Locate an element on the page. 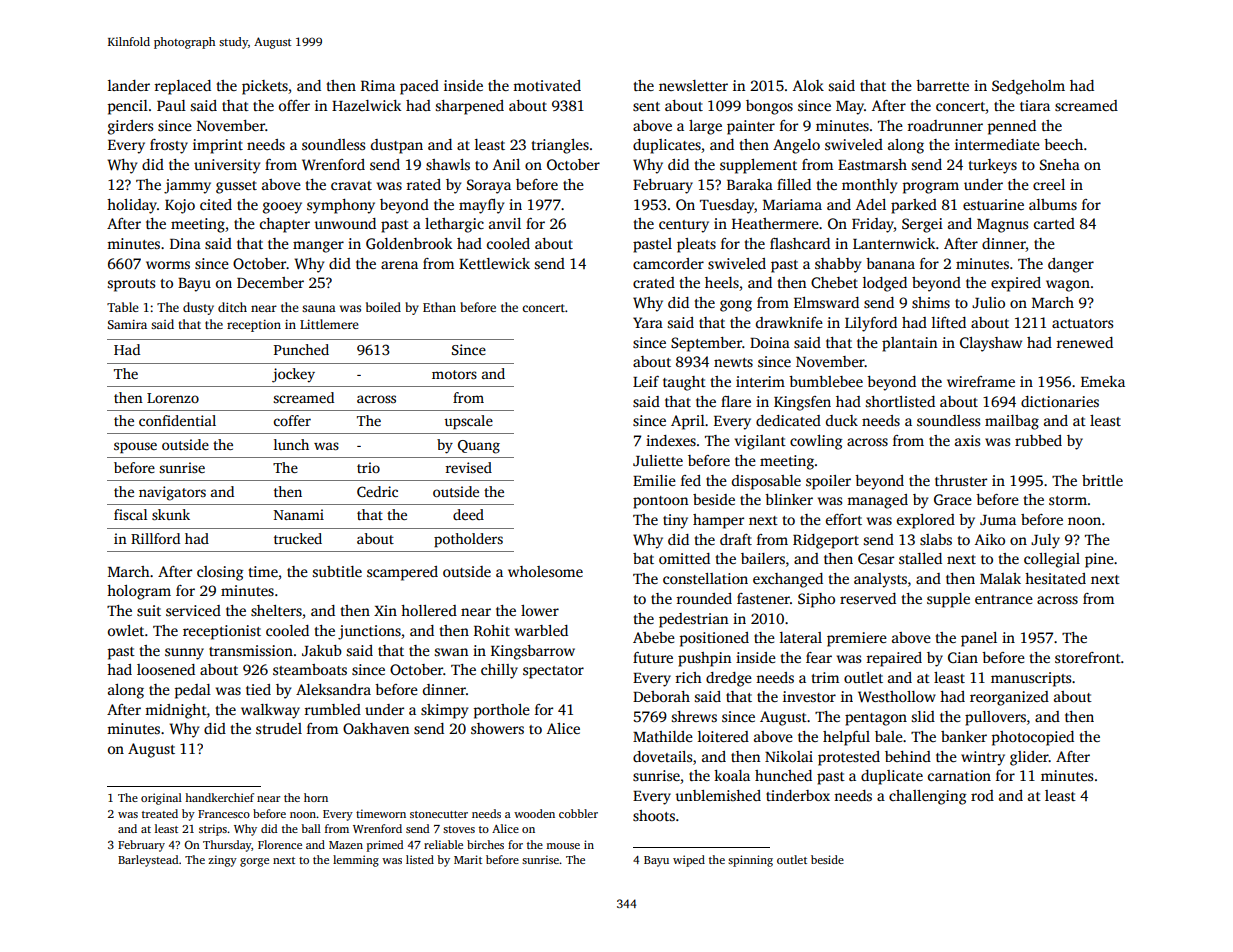 Image resolution: width=1233 pixels, height=952 pixels. pontoon is located at coordinates (660, 502).
